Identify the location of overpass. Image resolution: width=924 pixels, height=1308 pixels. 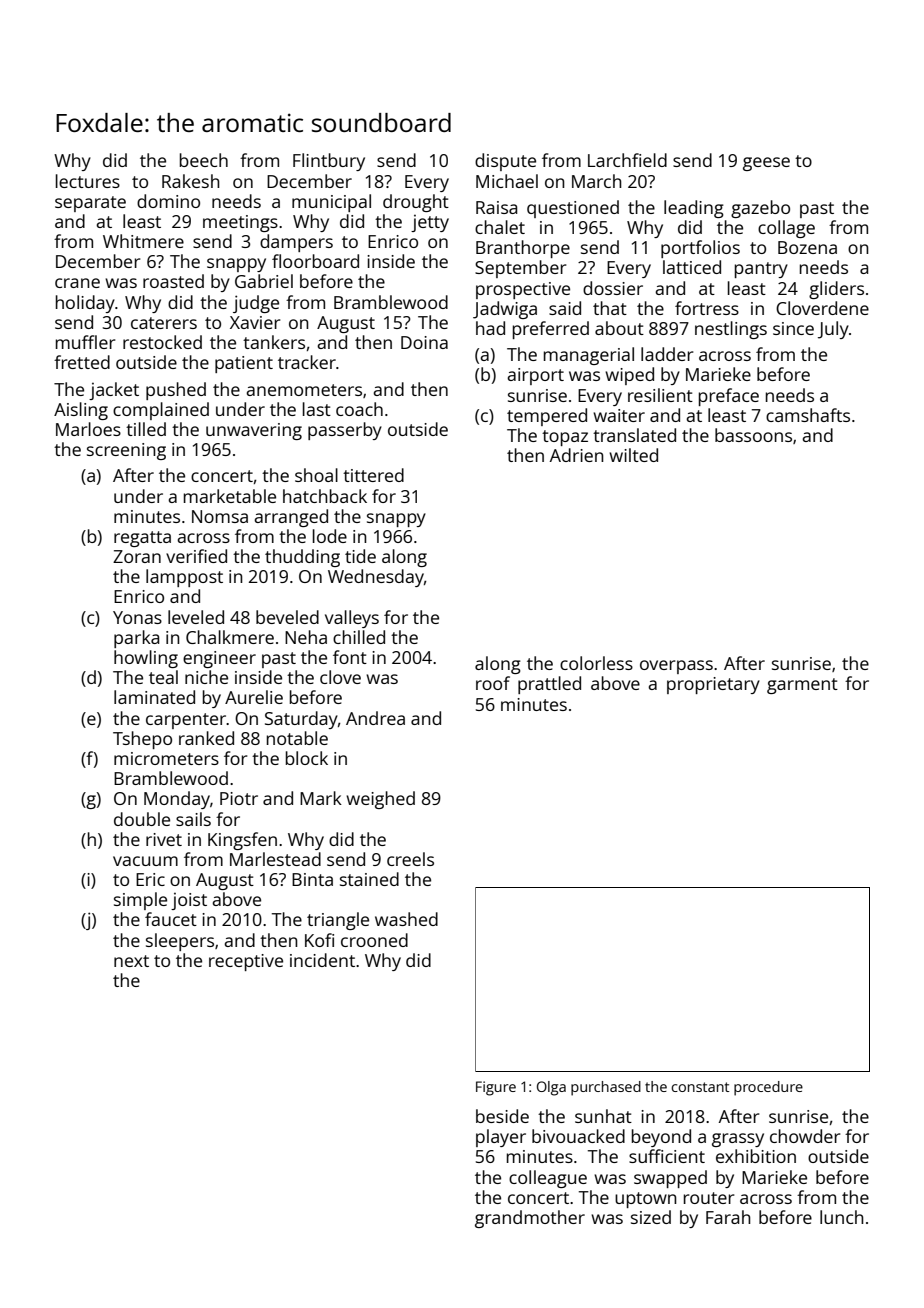
(676, 667).
